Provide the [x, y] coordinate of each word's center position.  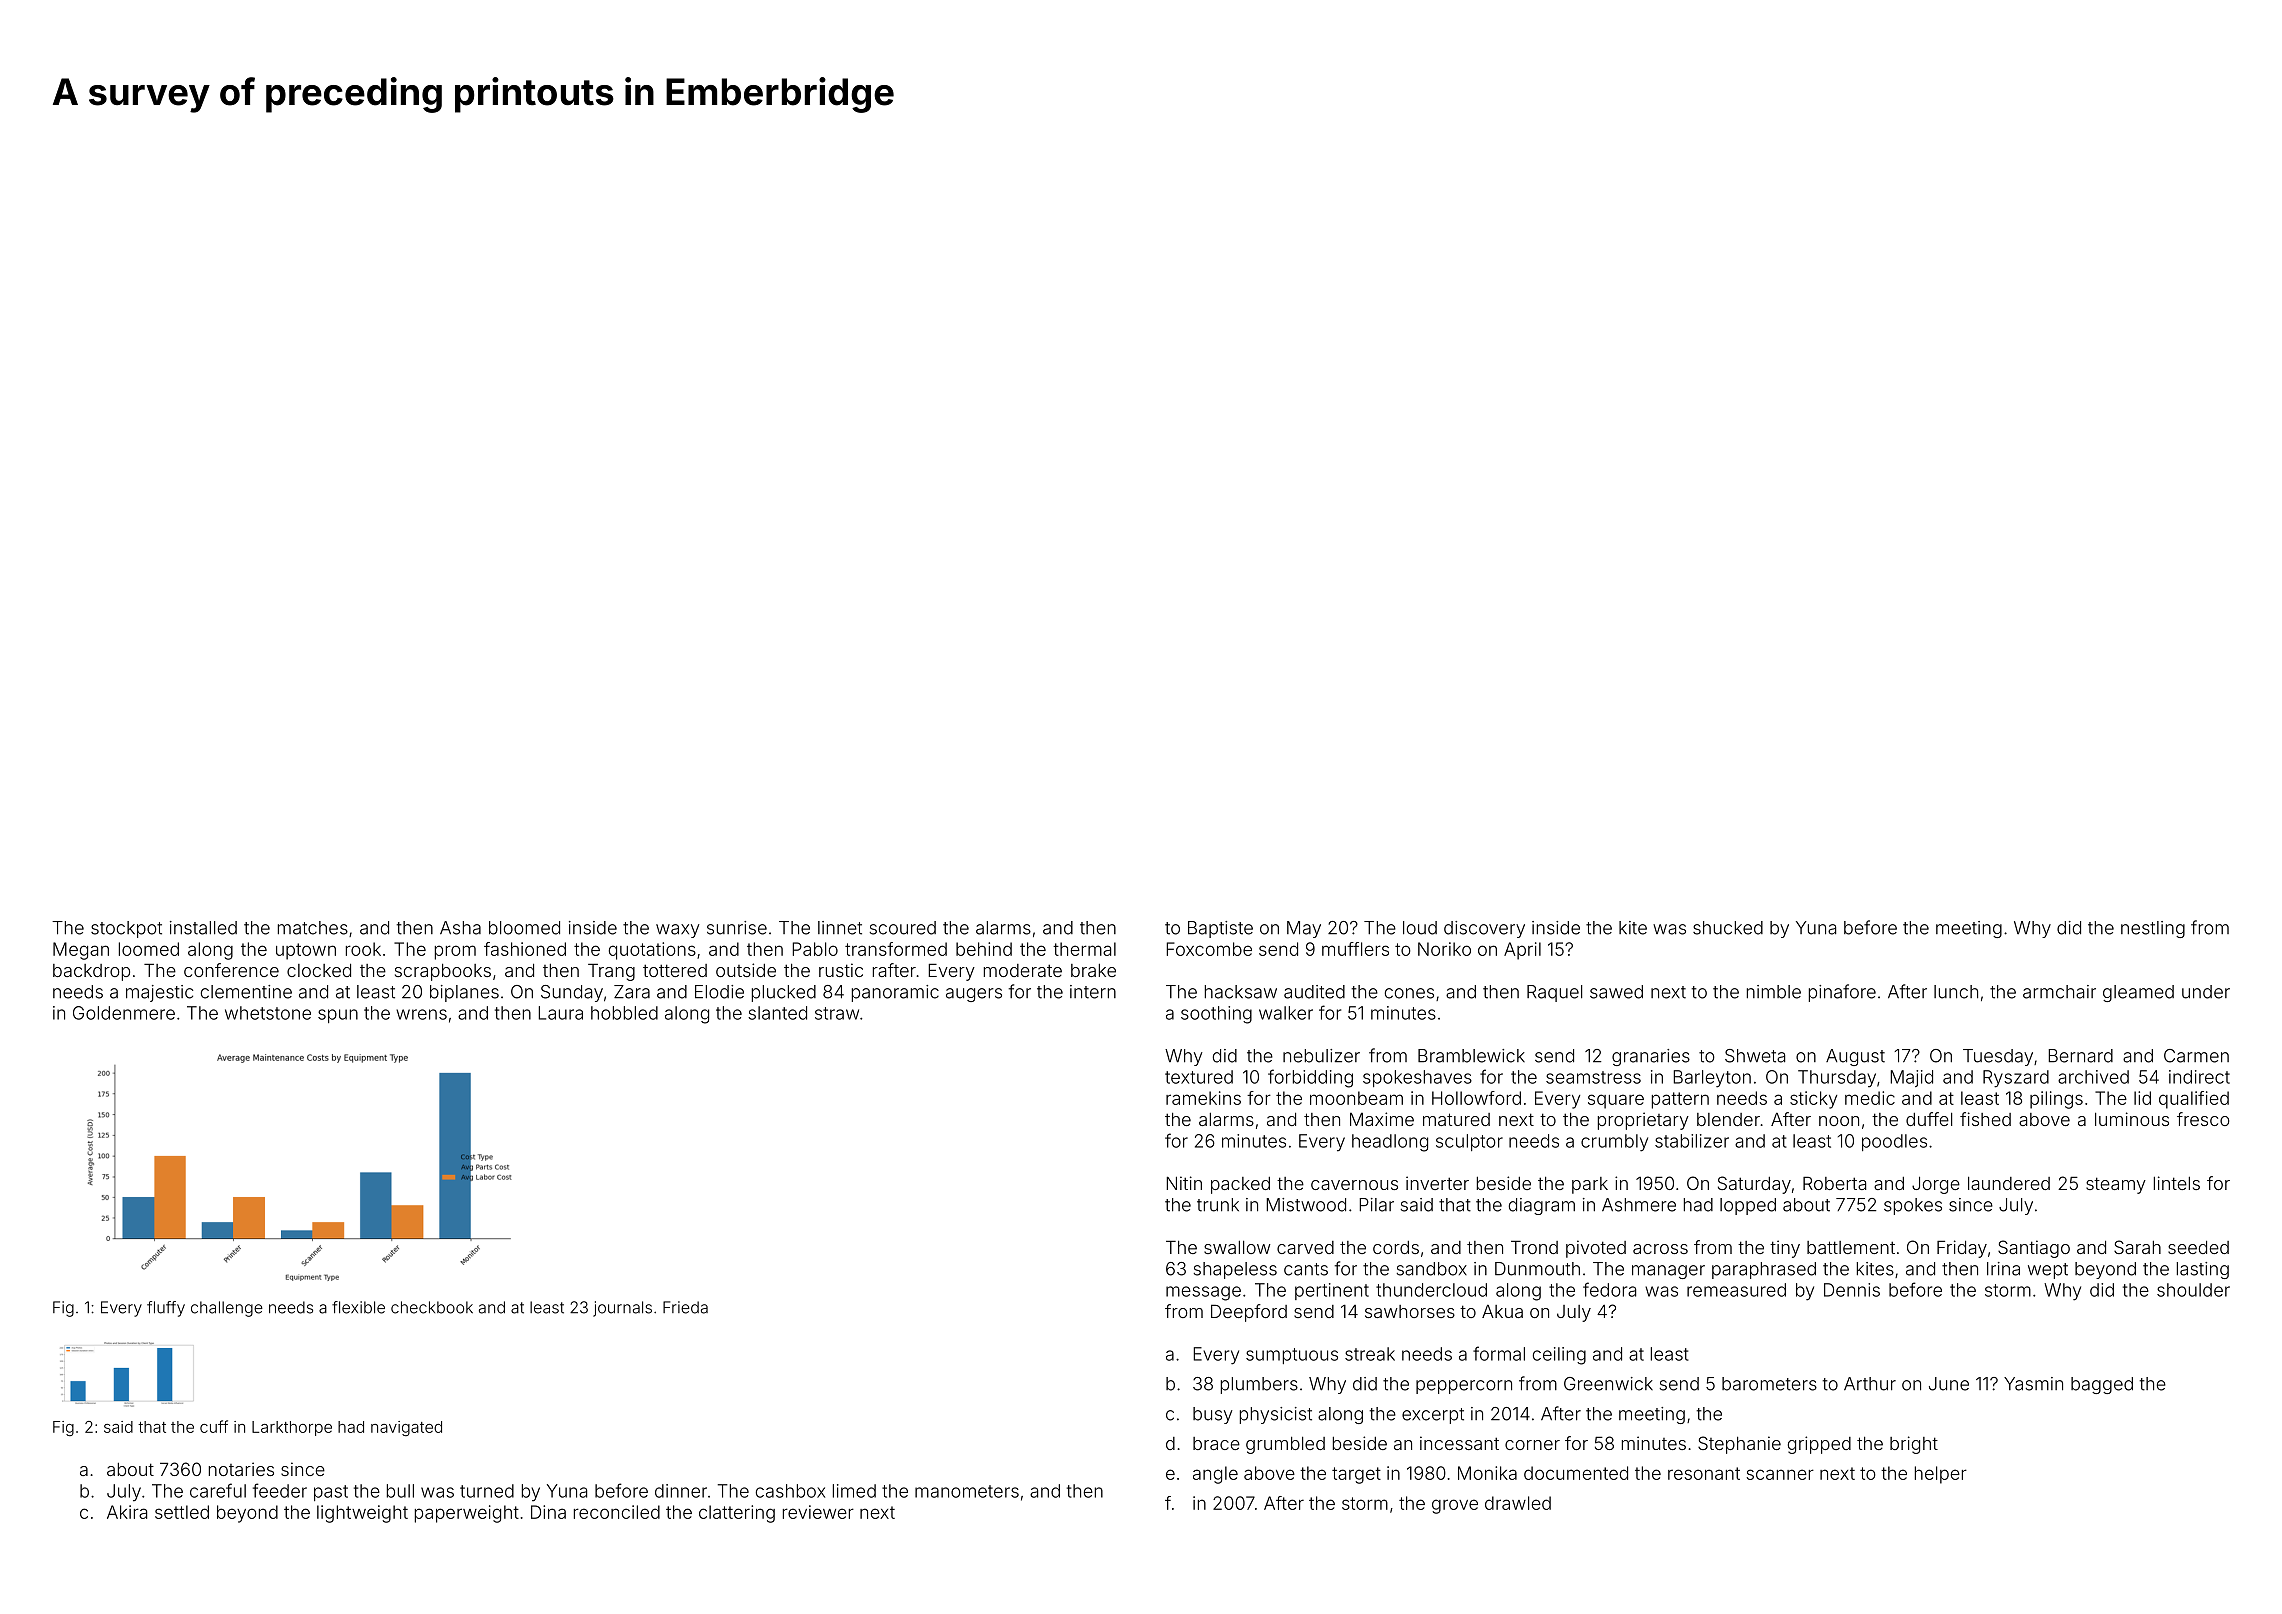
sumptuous [1292, 1356]
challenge [227, 1309]
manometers [967, 1491]
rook [363, 949]
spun [338, 1016]
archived [2093, 1077]
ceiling [1559, 1356]
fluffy [166, 1309]
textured [1199, 1077]
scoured [903, 928]
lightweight [362, 1514]
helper [1941, 1475]
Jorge [1936, 1185]
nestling [2153, 929]
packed [1240, 1185]
